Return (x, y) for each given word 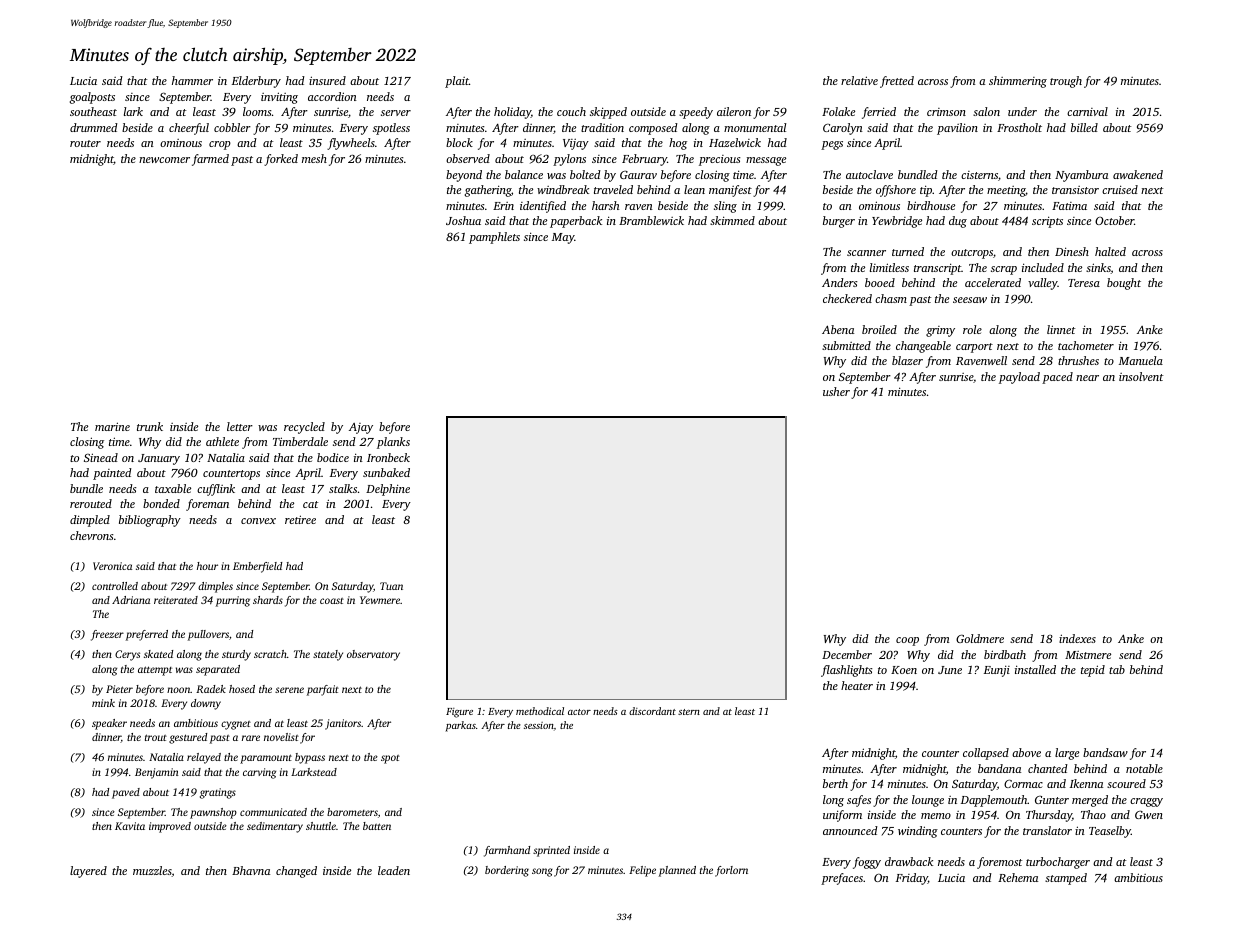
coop (907, 641)
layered (88, 872)
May (563, 238)
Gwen (1149, 814)
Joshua (463, 220)
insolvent (1141, 376)
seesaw (970, 300)
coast (332, 601)
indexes (1077, 638)
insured (327, 80)
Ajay (361, 428)
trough (1066, 82)
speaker (109, 724)
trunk (150, 426)
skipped (608, 113)
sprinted (551, 851)
